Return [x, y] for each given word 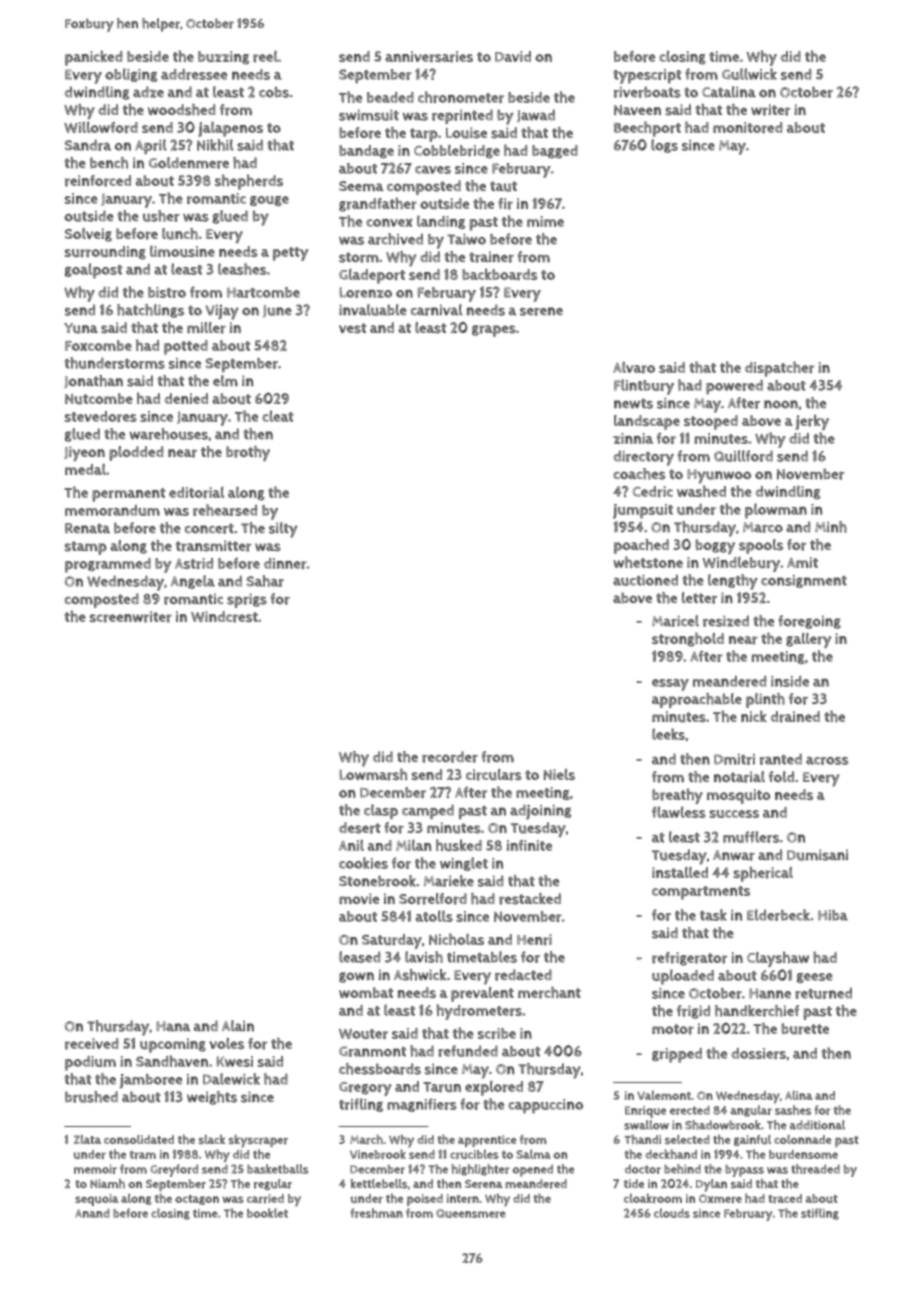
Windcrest [224, 617]
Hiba [833, 915]
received [92, 1044]
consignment [804, 581]
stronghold [688, 639]
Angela [193, 582]
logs [664, 146]
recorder [450, 757]
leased [360, 957]
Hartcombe [263, 292]
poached [641, 546]
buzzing [223, 57]
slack [211, 1139]
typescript [647, 76]
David [513, 56]
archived [395, 239]
